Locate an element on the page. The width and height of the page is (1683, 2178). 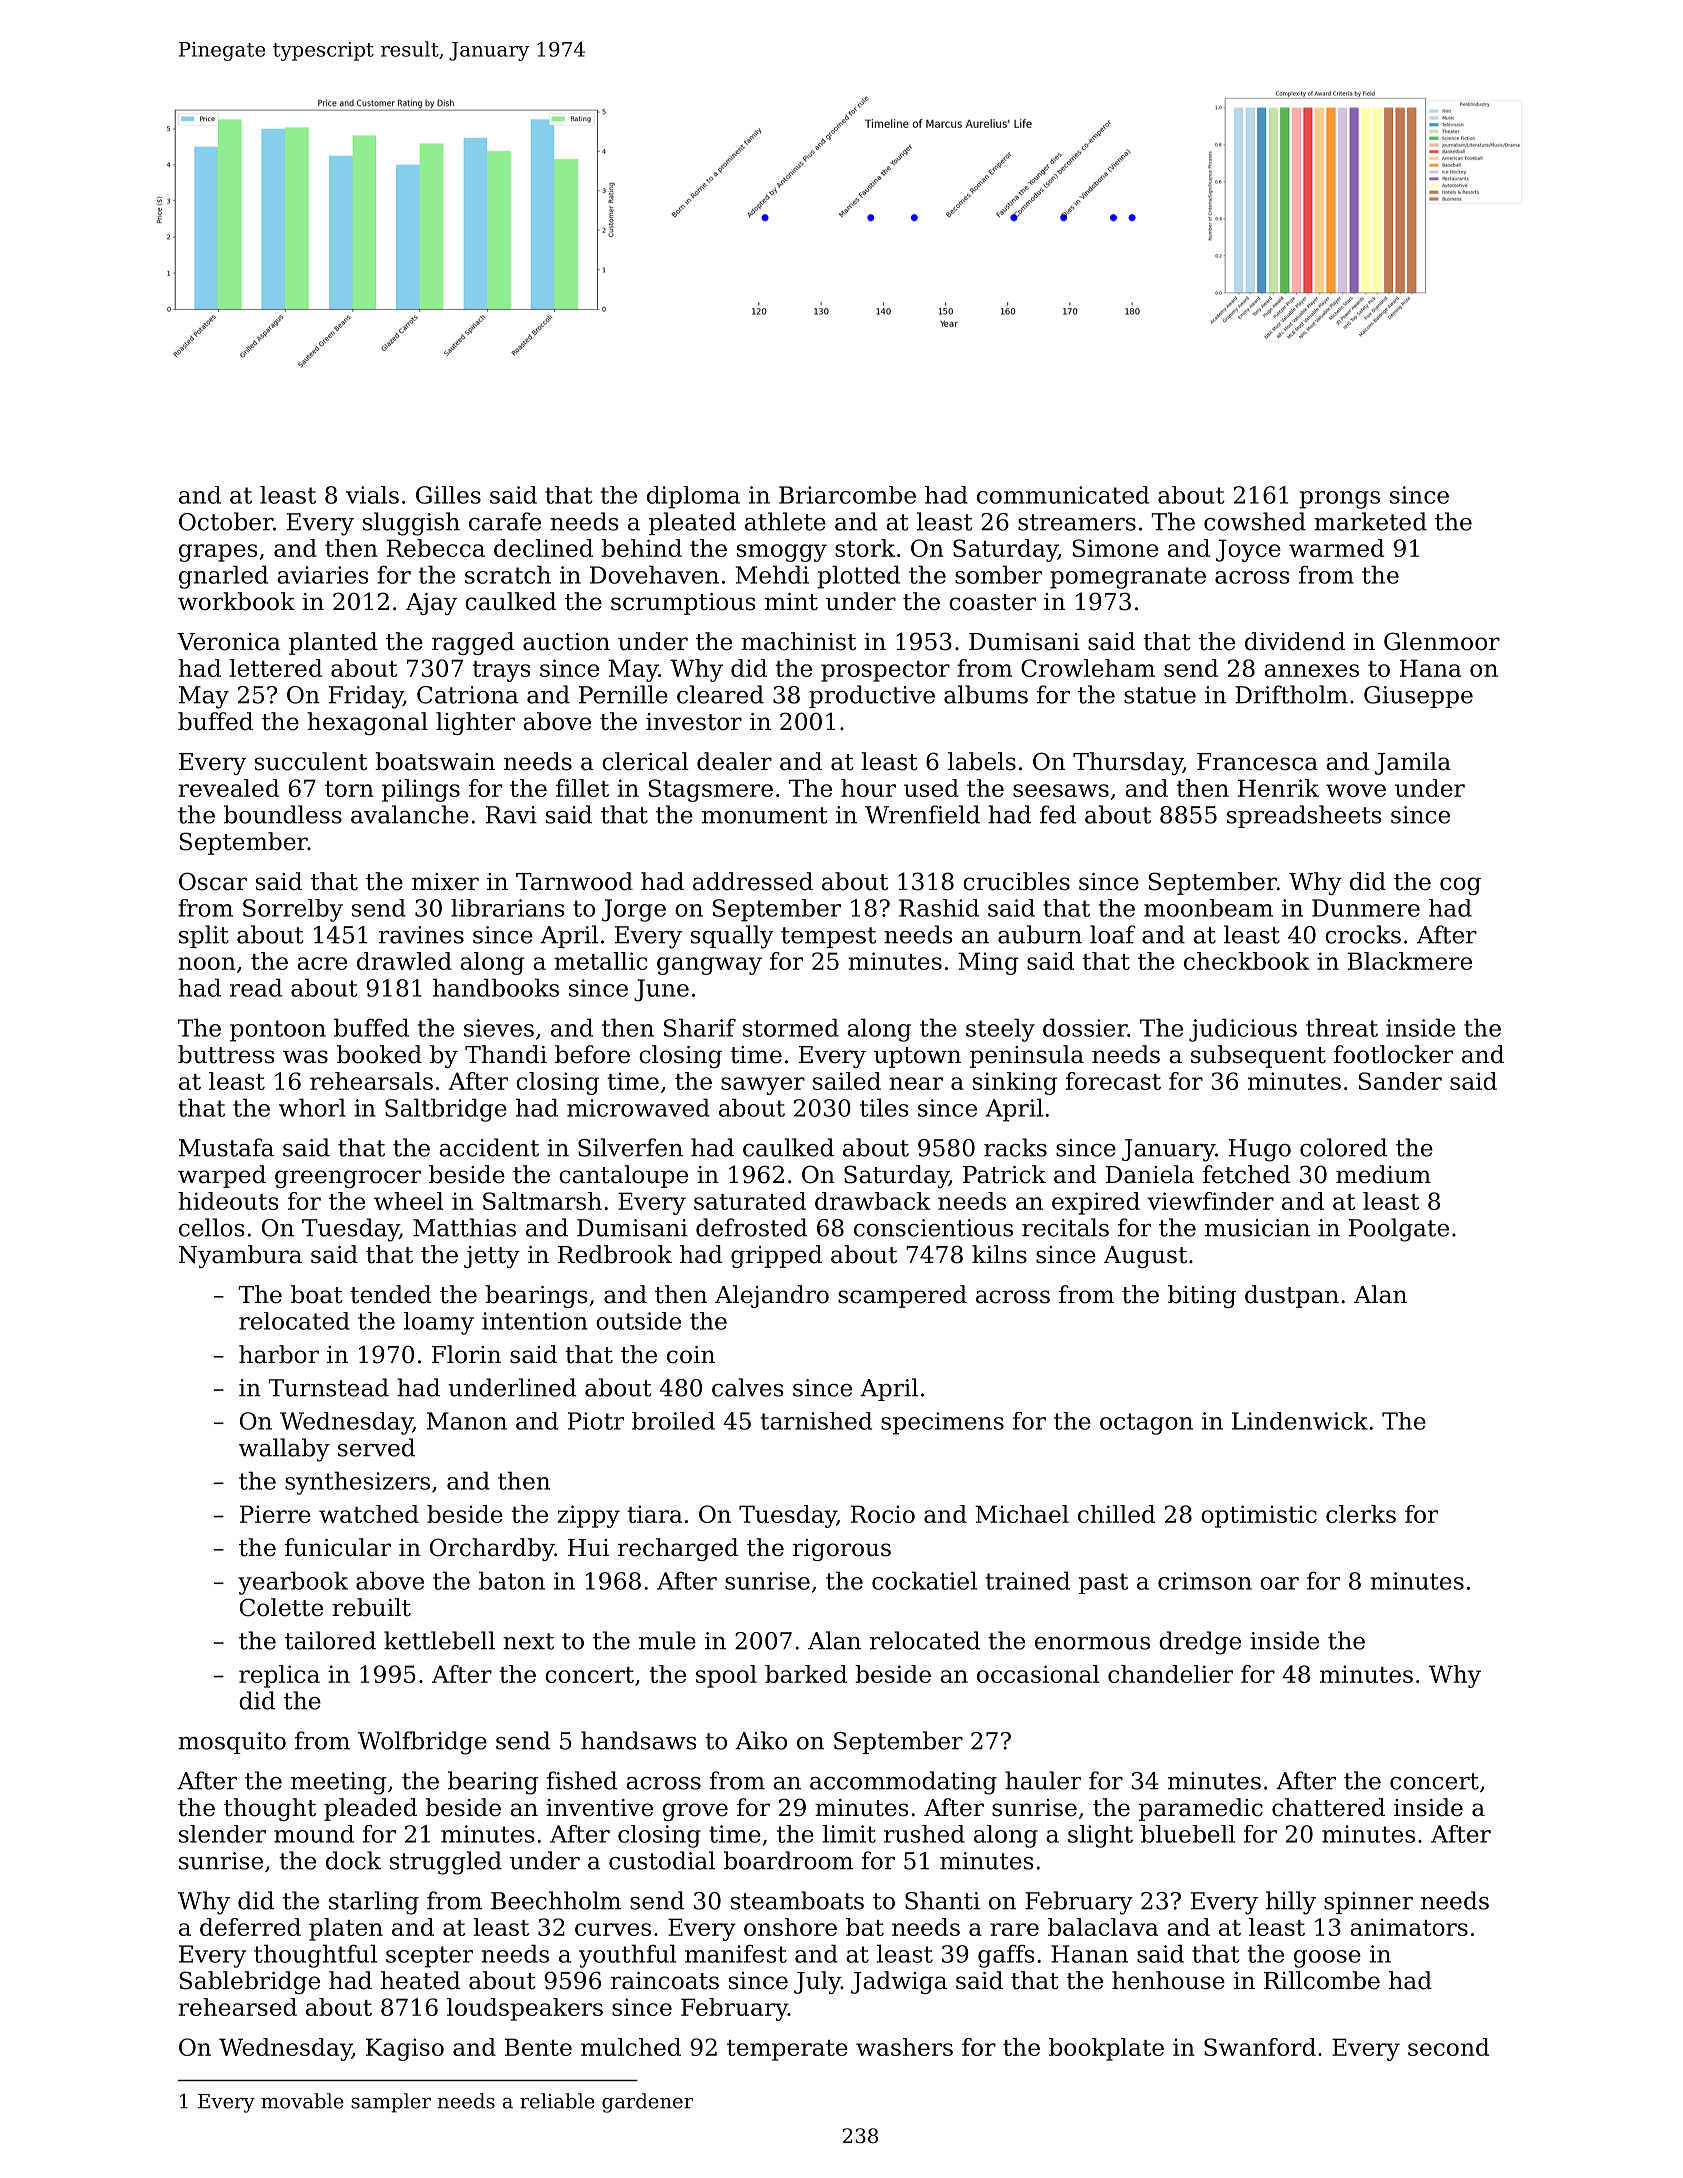
boundless is located at coordinates (283, 814).
